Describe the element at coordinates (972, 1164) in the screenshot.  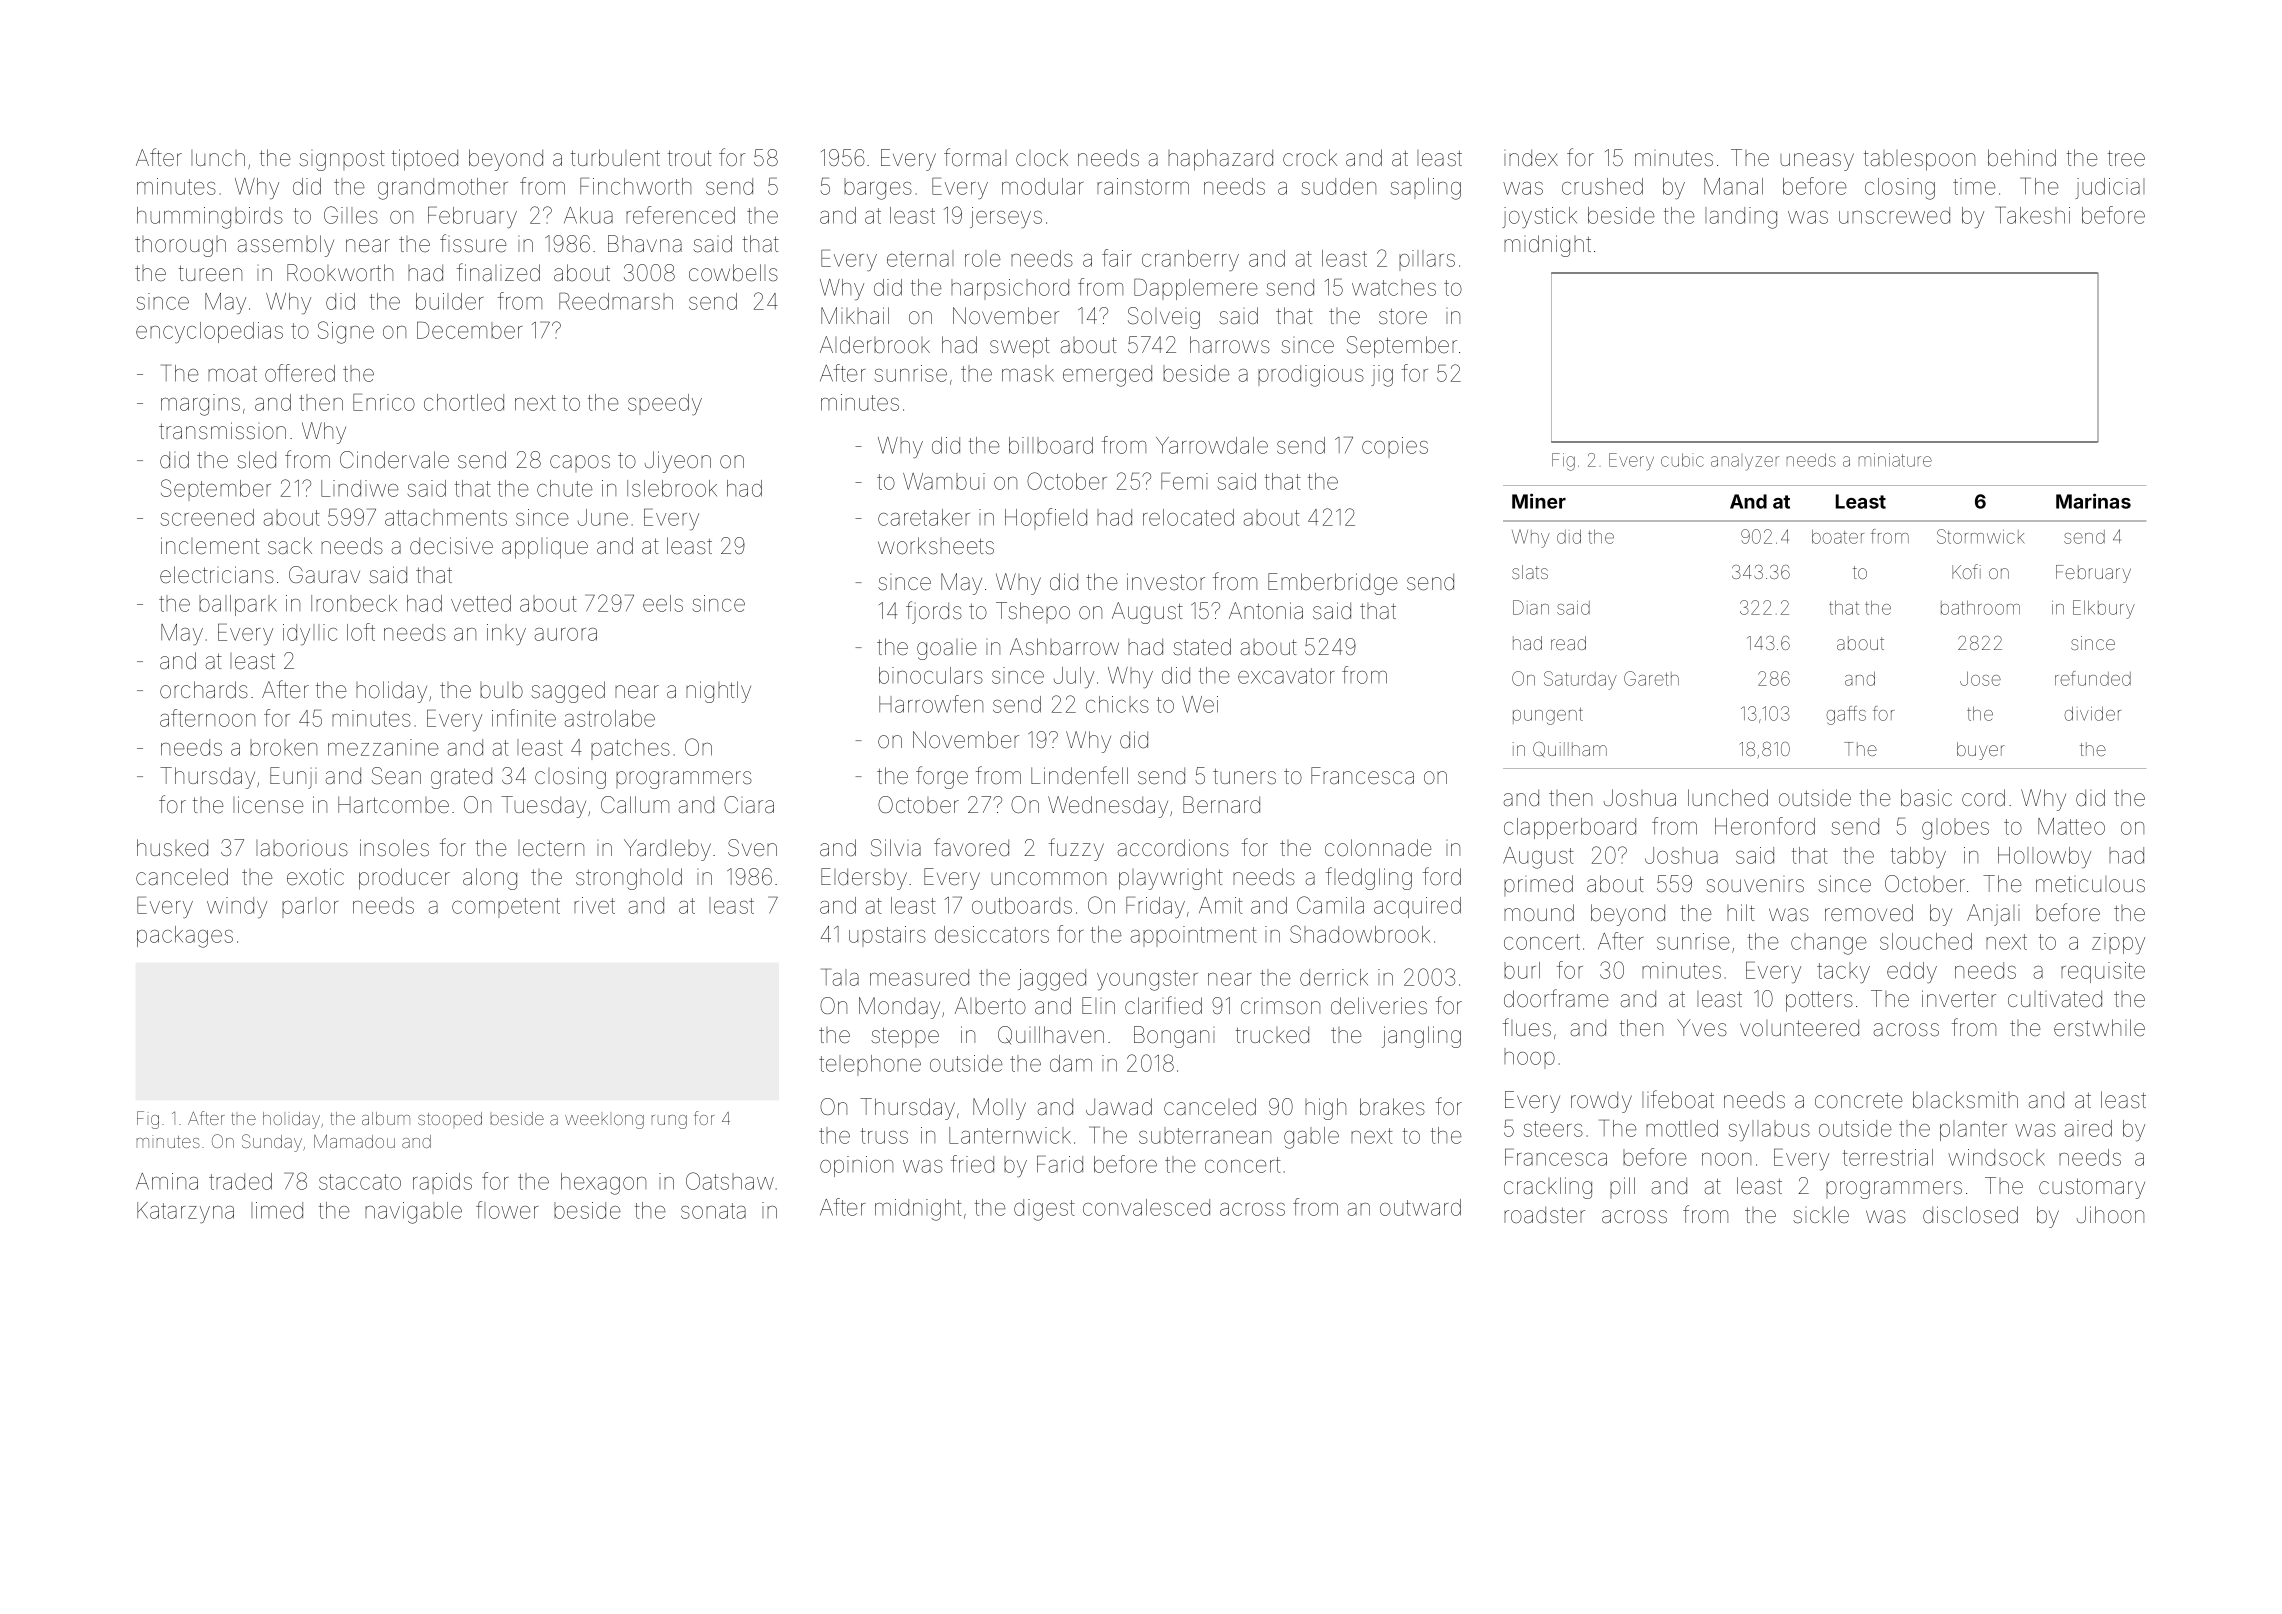
I see `fried` at that location.
